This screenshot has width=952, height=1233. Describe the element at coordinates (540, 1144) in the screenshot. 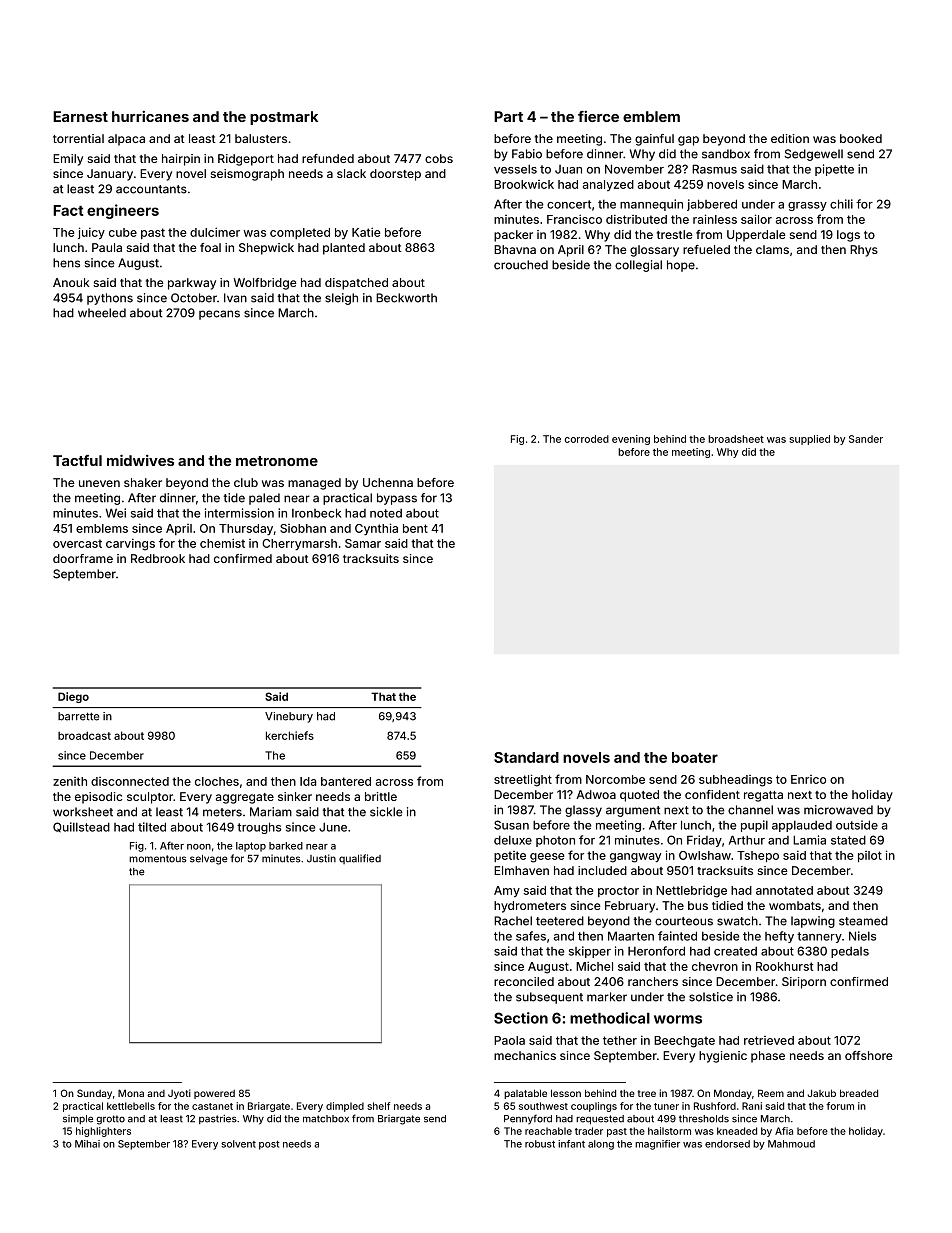

I see `robust` at that location.
